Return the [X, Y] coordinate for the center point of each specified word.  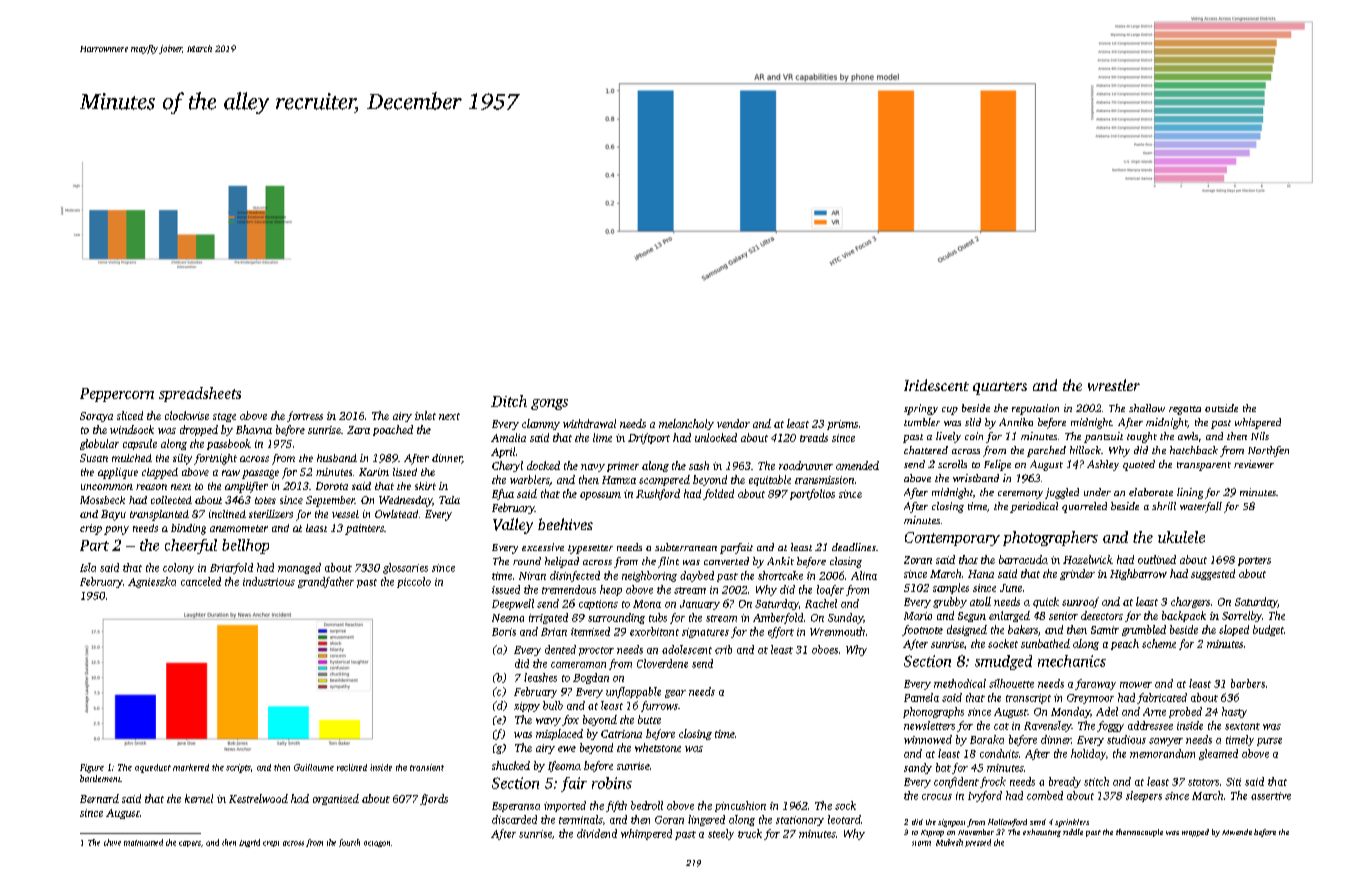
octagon [377, 844]
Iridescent [936, 385]
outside [1221, 408]
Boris [504, 632]
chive [112, 842]
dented [560, 649]
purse [1269, 742]
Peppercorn [117, 395]
